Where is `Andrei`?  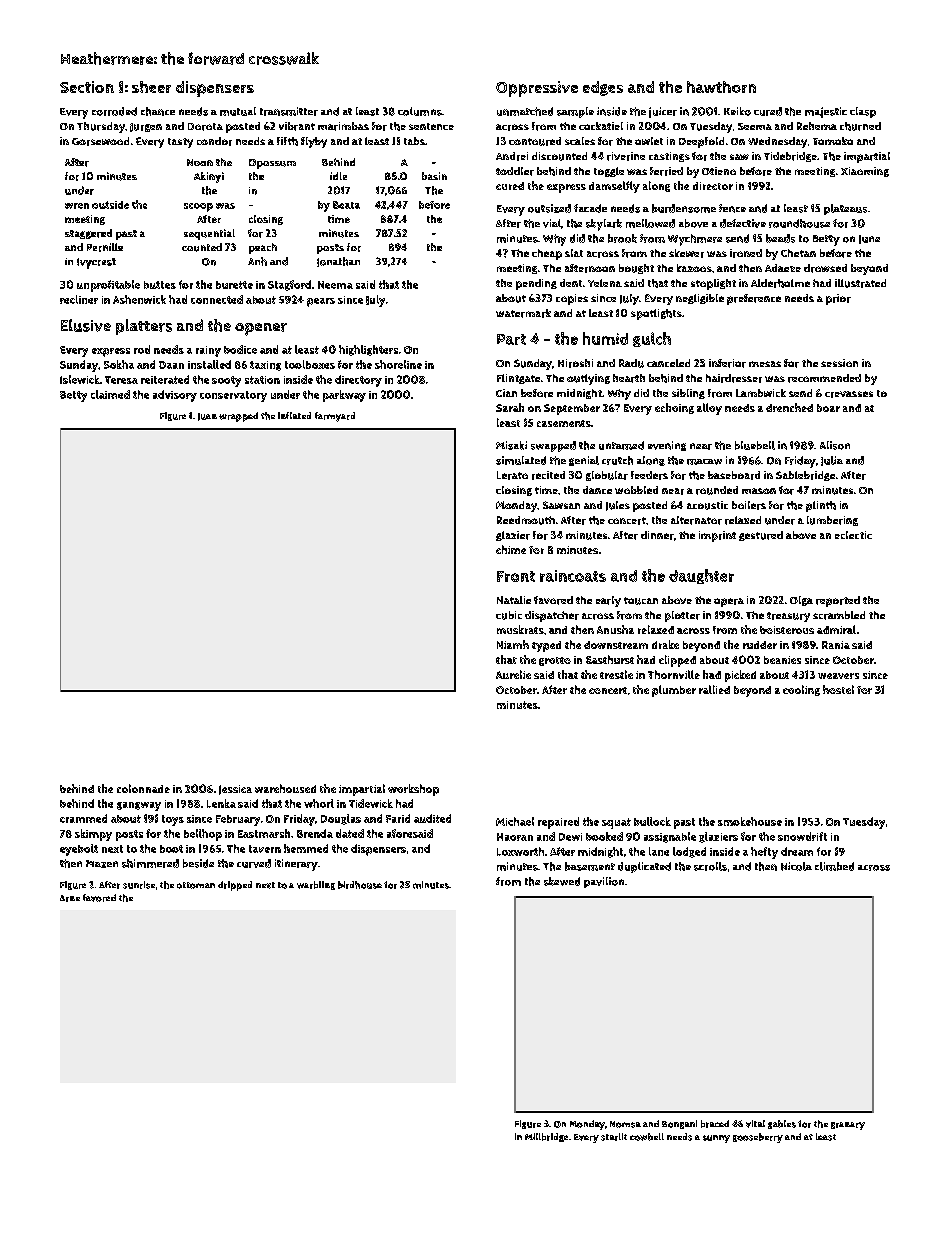
Andrei is located at coordinates (512, 156).
